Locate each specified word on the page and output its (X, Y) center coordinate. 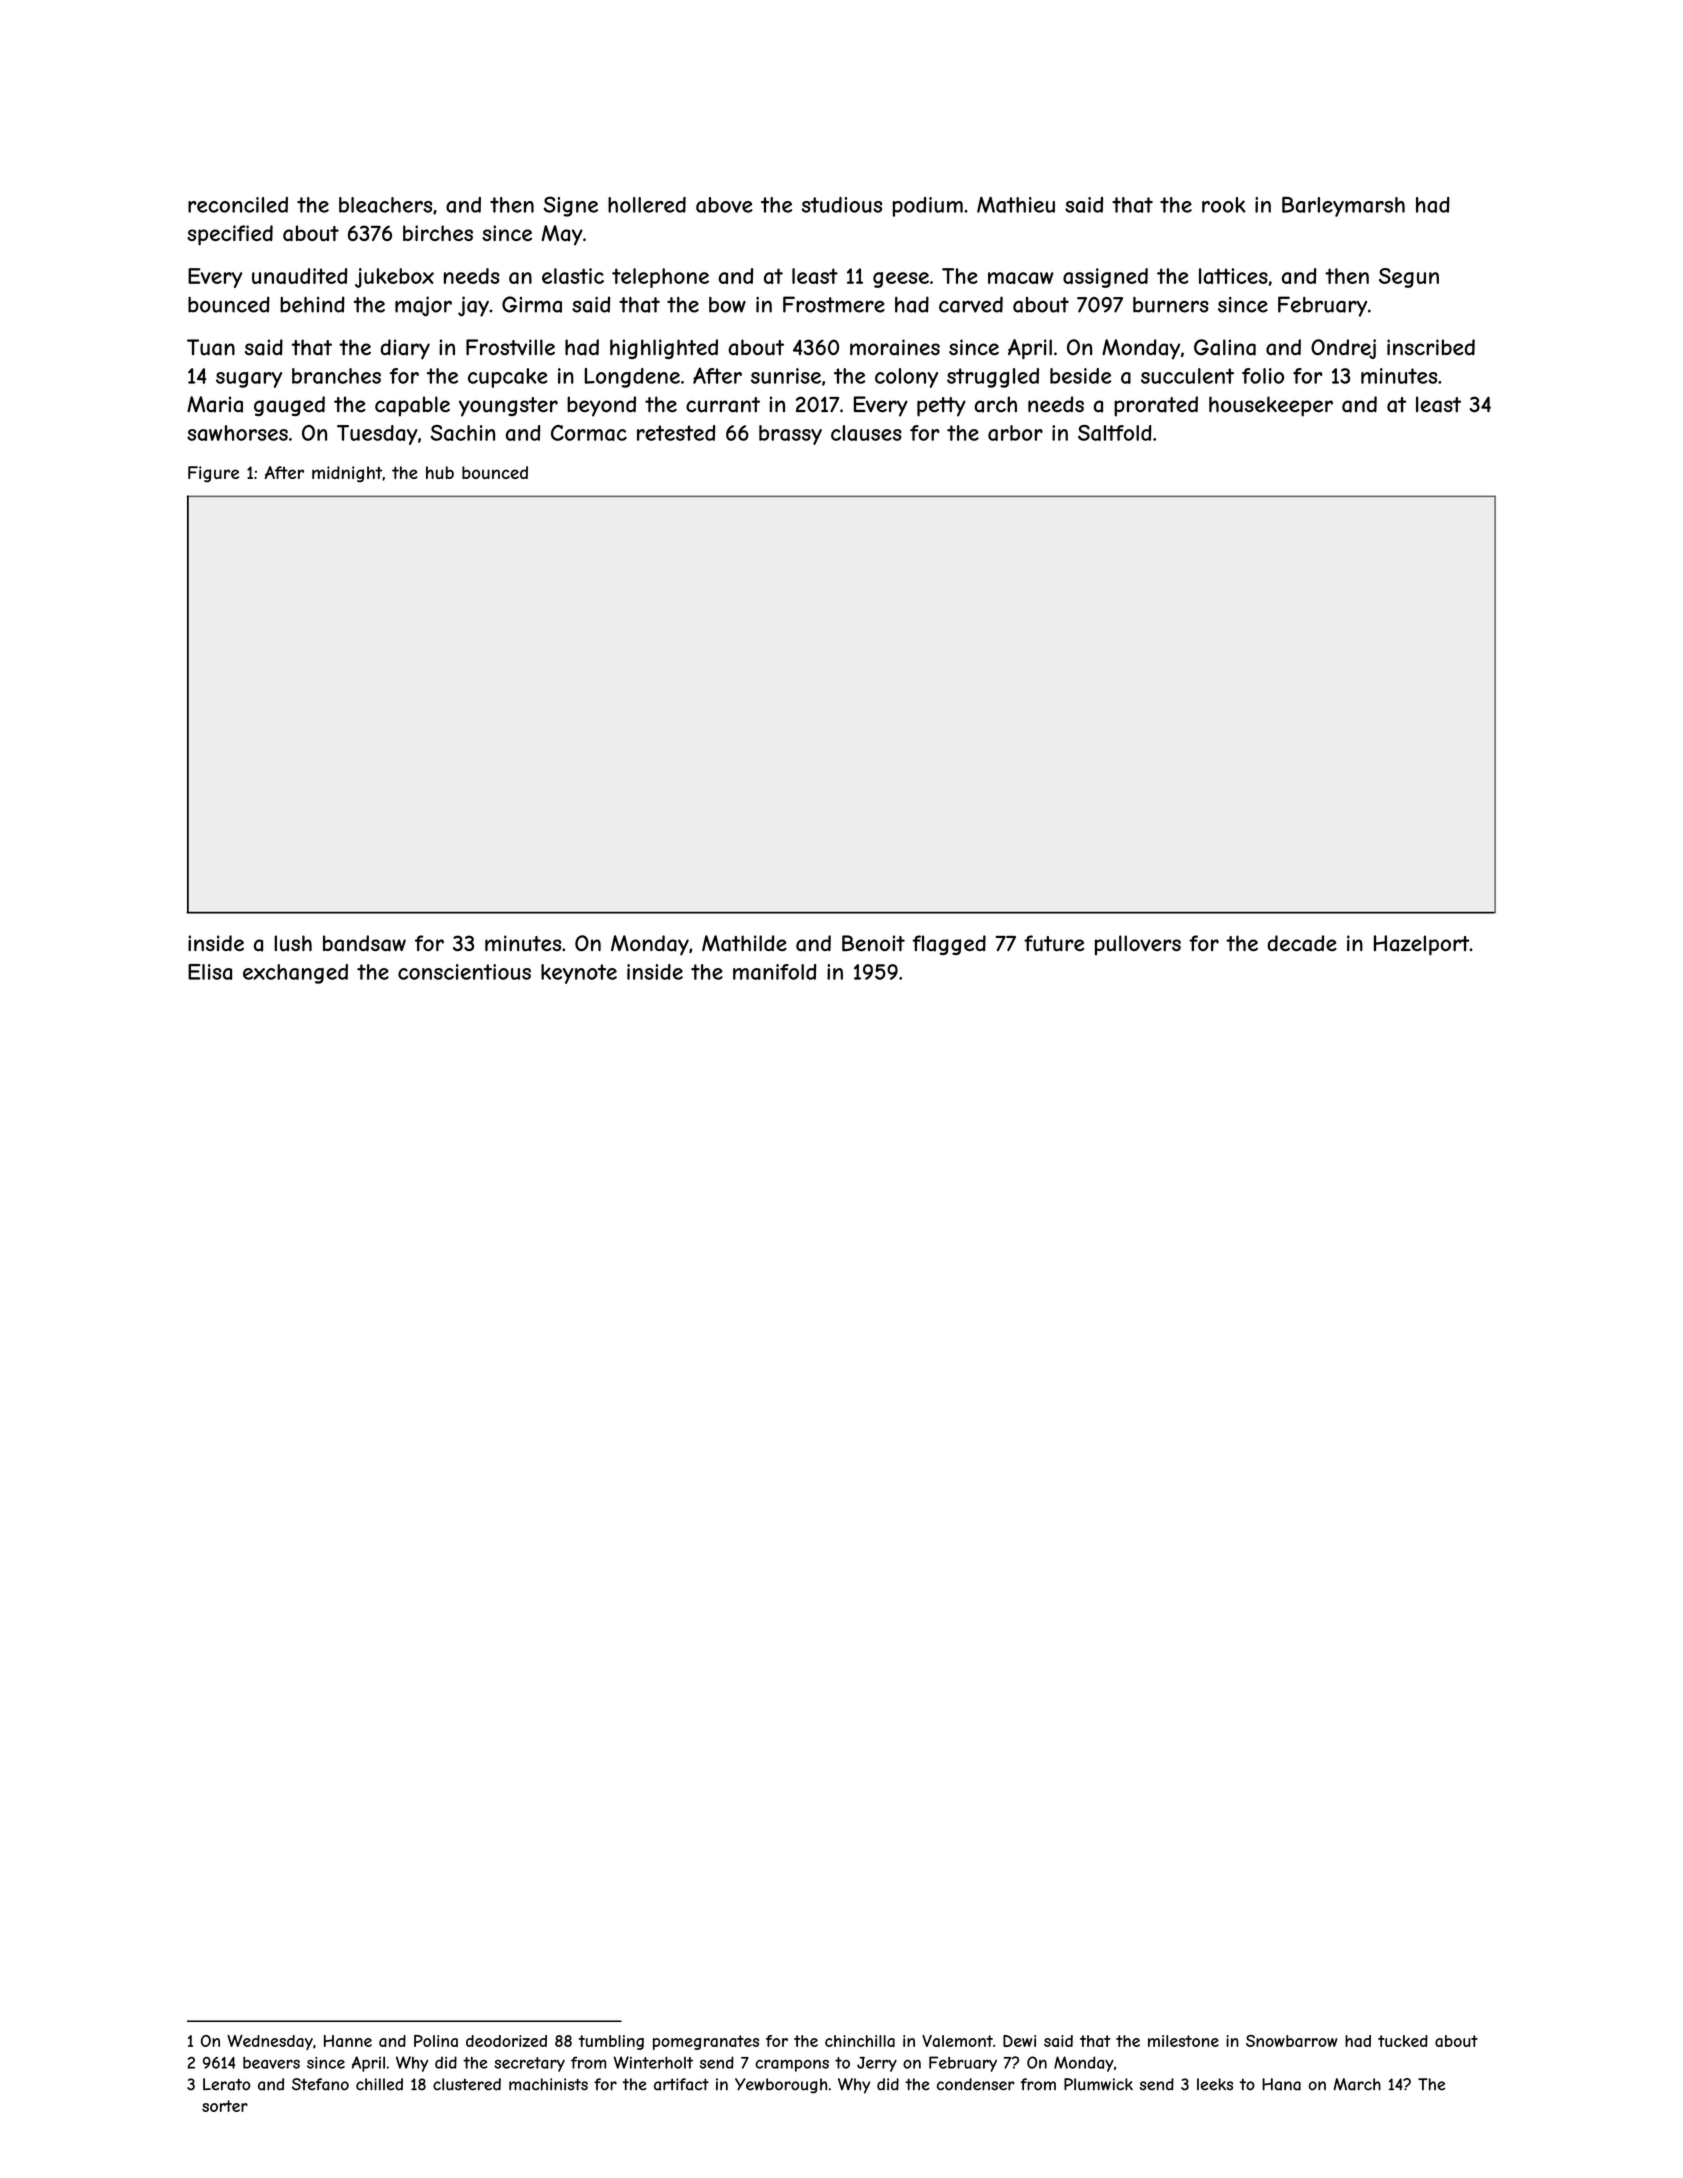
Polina (436, 2041)
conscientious (464, 972)
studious (842, 205)
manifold (774, 972)
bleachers (385, 205)
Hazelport (1421, 945)
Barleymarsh (1343, 207)
